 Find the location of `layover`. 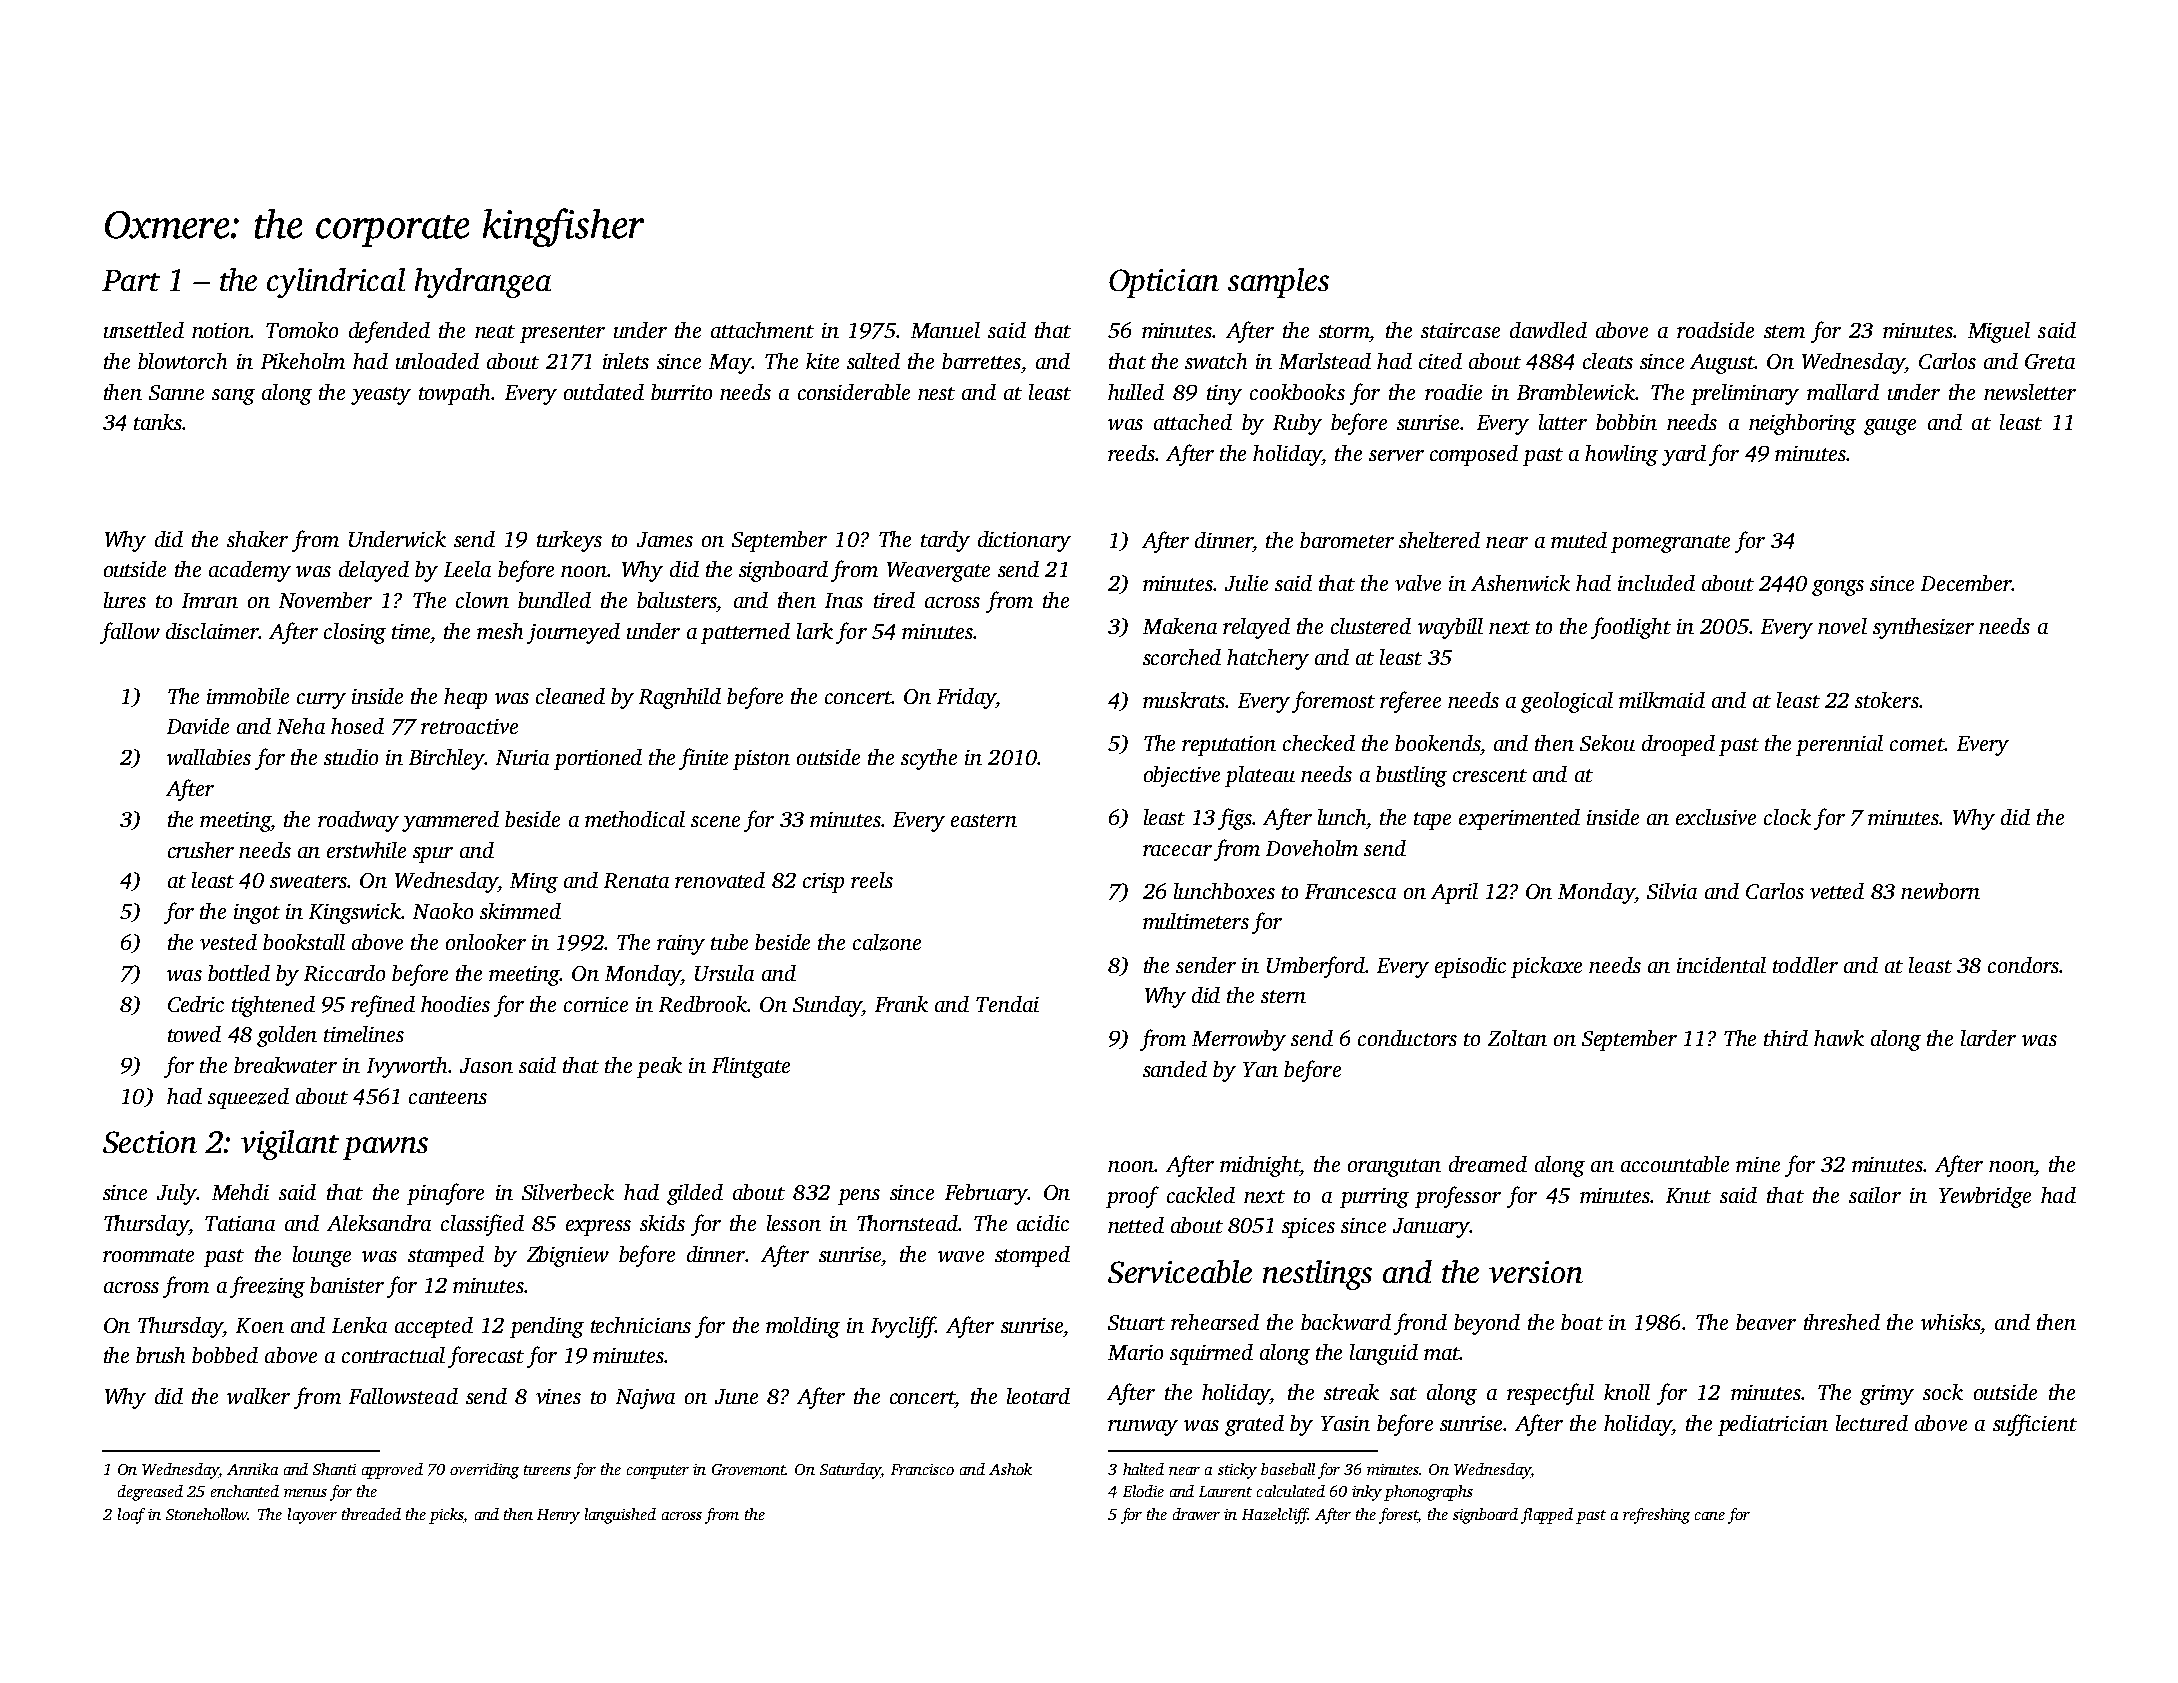

layover is located at coordinates (312, 1516).
